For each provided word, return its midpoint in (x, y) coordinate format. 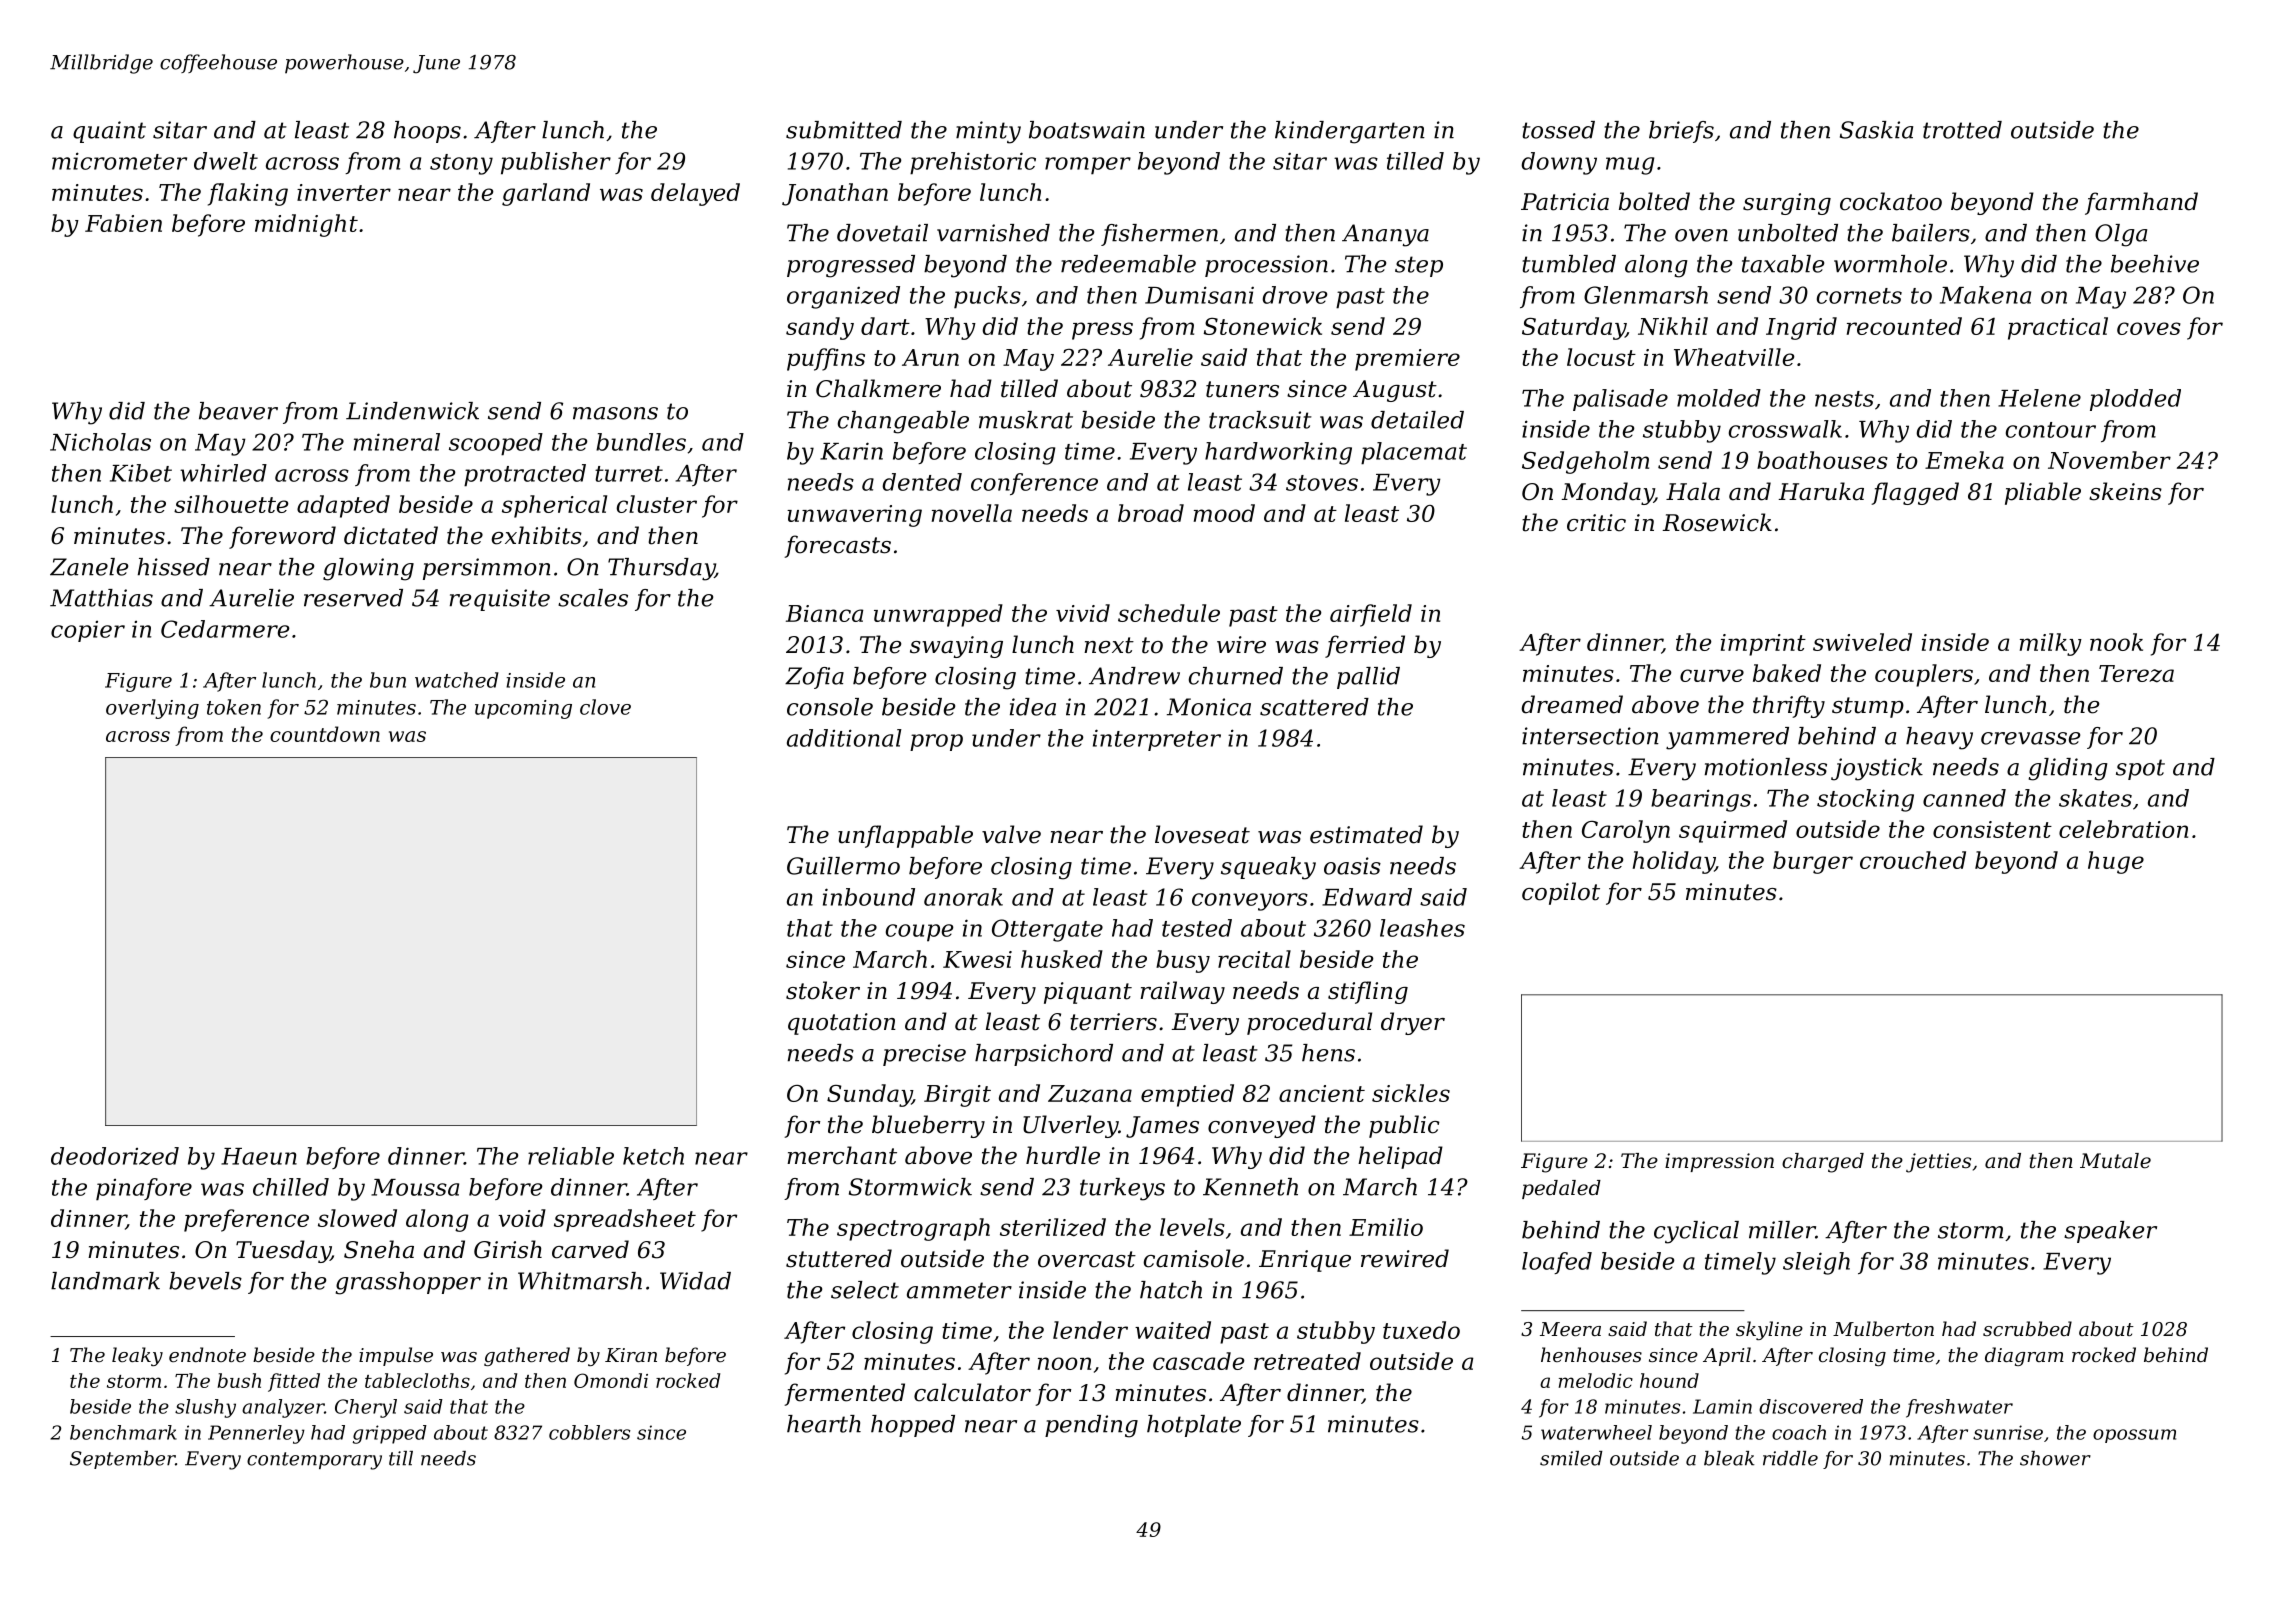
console (830, 707)
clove (605, 707)
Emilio (1386, 1227)
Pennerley (256, 1434)
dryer (1413, 1023)
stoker (823, 990)
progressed (851, 266)
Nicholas (100, 442)
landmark (105, 1281)
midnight (306, 225)
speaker (2110, 1232)
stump (1868, 707)
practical (2058, 328)
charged (1823, 1163)
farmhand (2141, 203)
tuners (1242, 389)
